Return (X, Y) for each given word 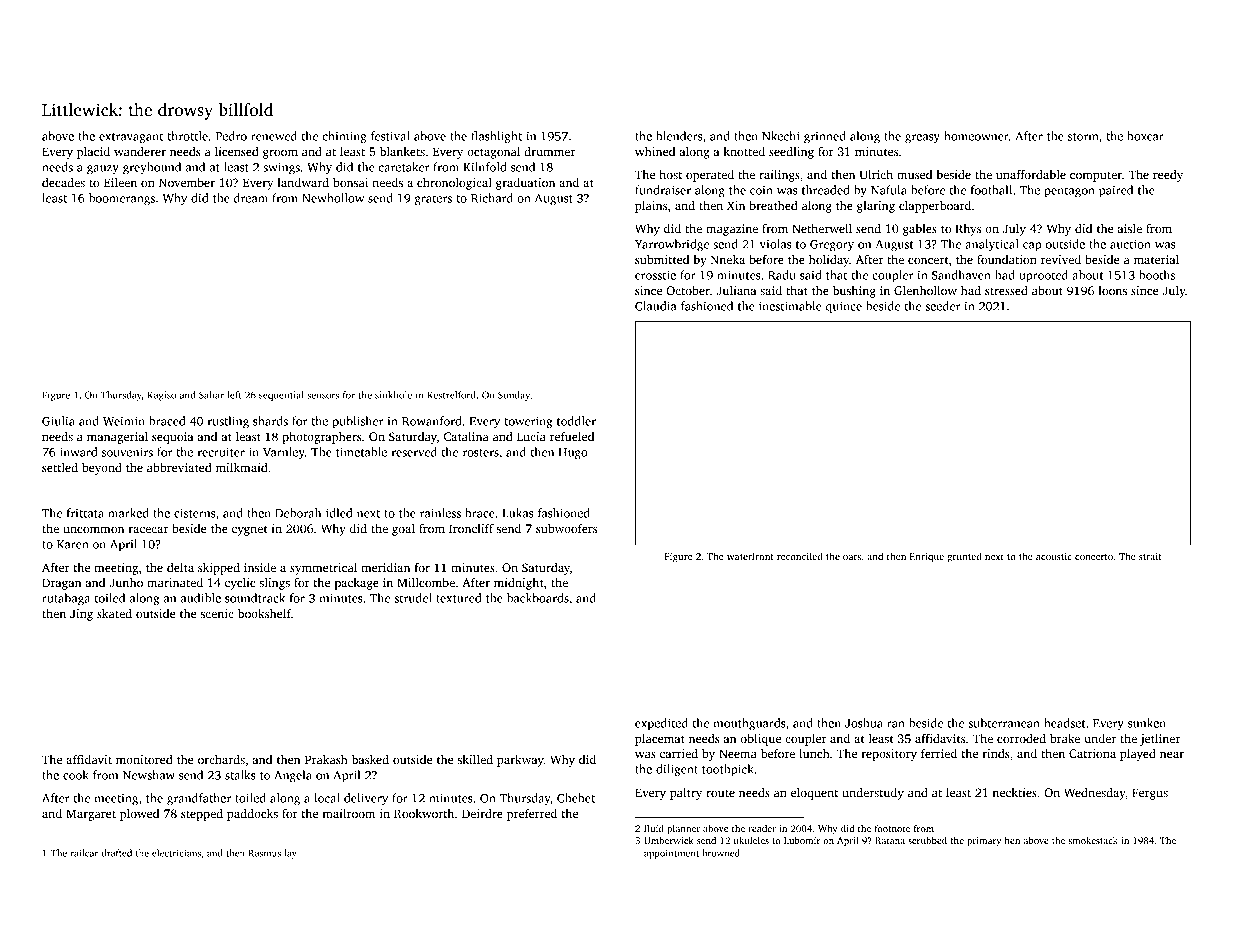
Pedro (231, 136)
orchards (221, 759)
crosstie (655, 275)
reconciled (800, 556)
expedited (661, 724)
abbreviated (179, 467)
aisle (1130, 228)
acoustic (1054, 556)
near (1172, 755)
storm (1083, 137)
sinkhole (393, 395)
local (327, 798)
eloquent (814, 794)
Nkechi (781, 136)
